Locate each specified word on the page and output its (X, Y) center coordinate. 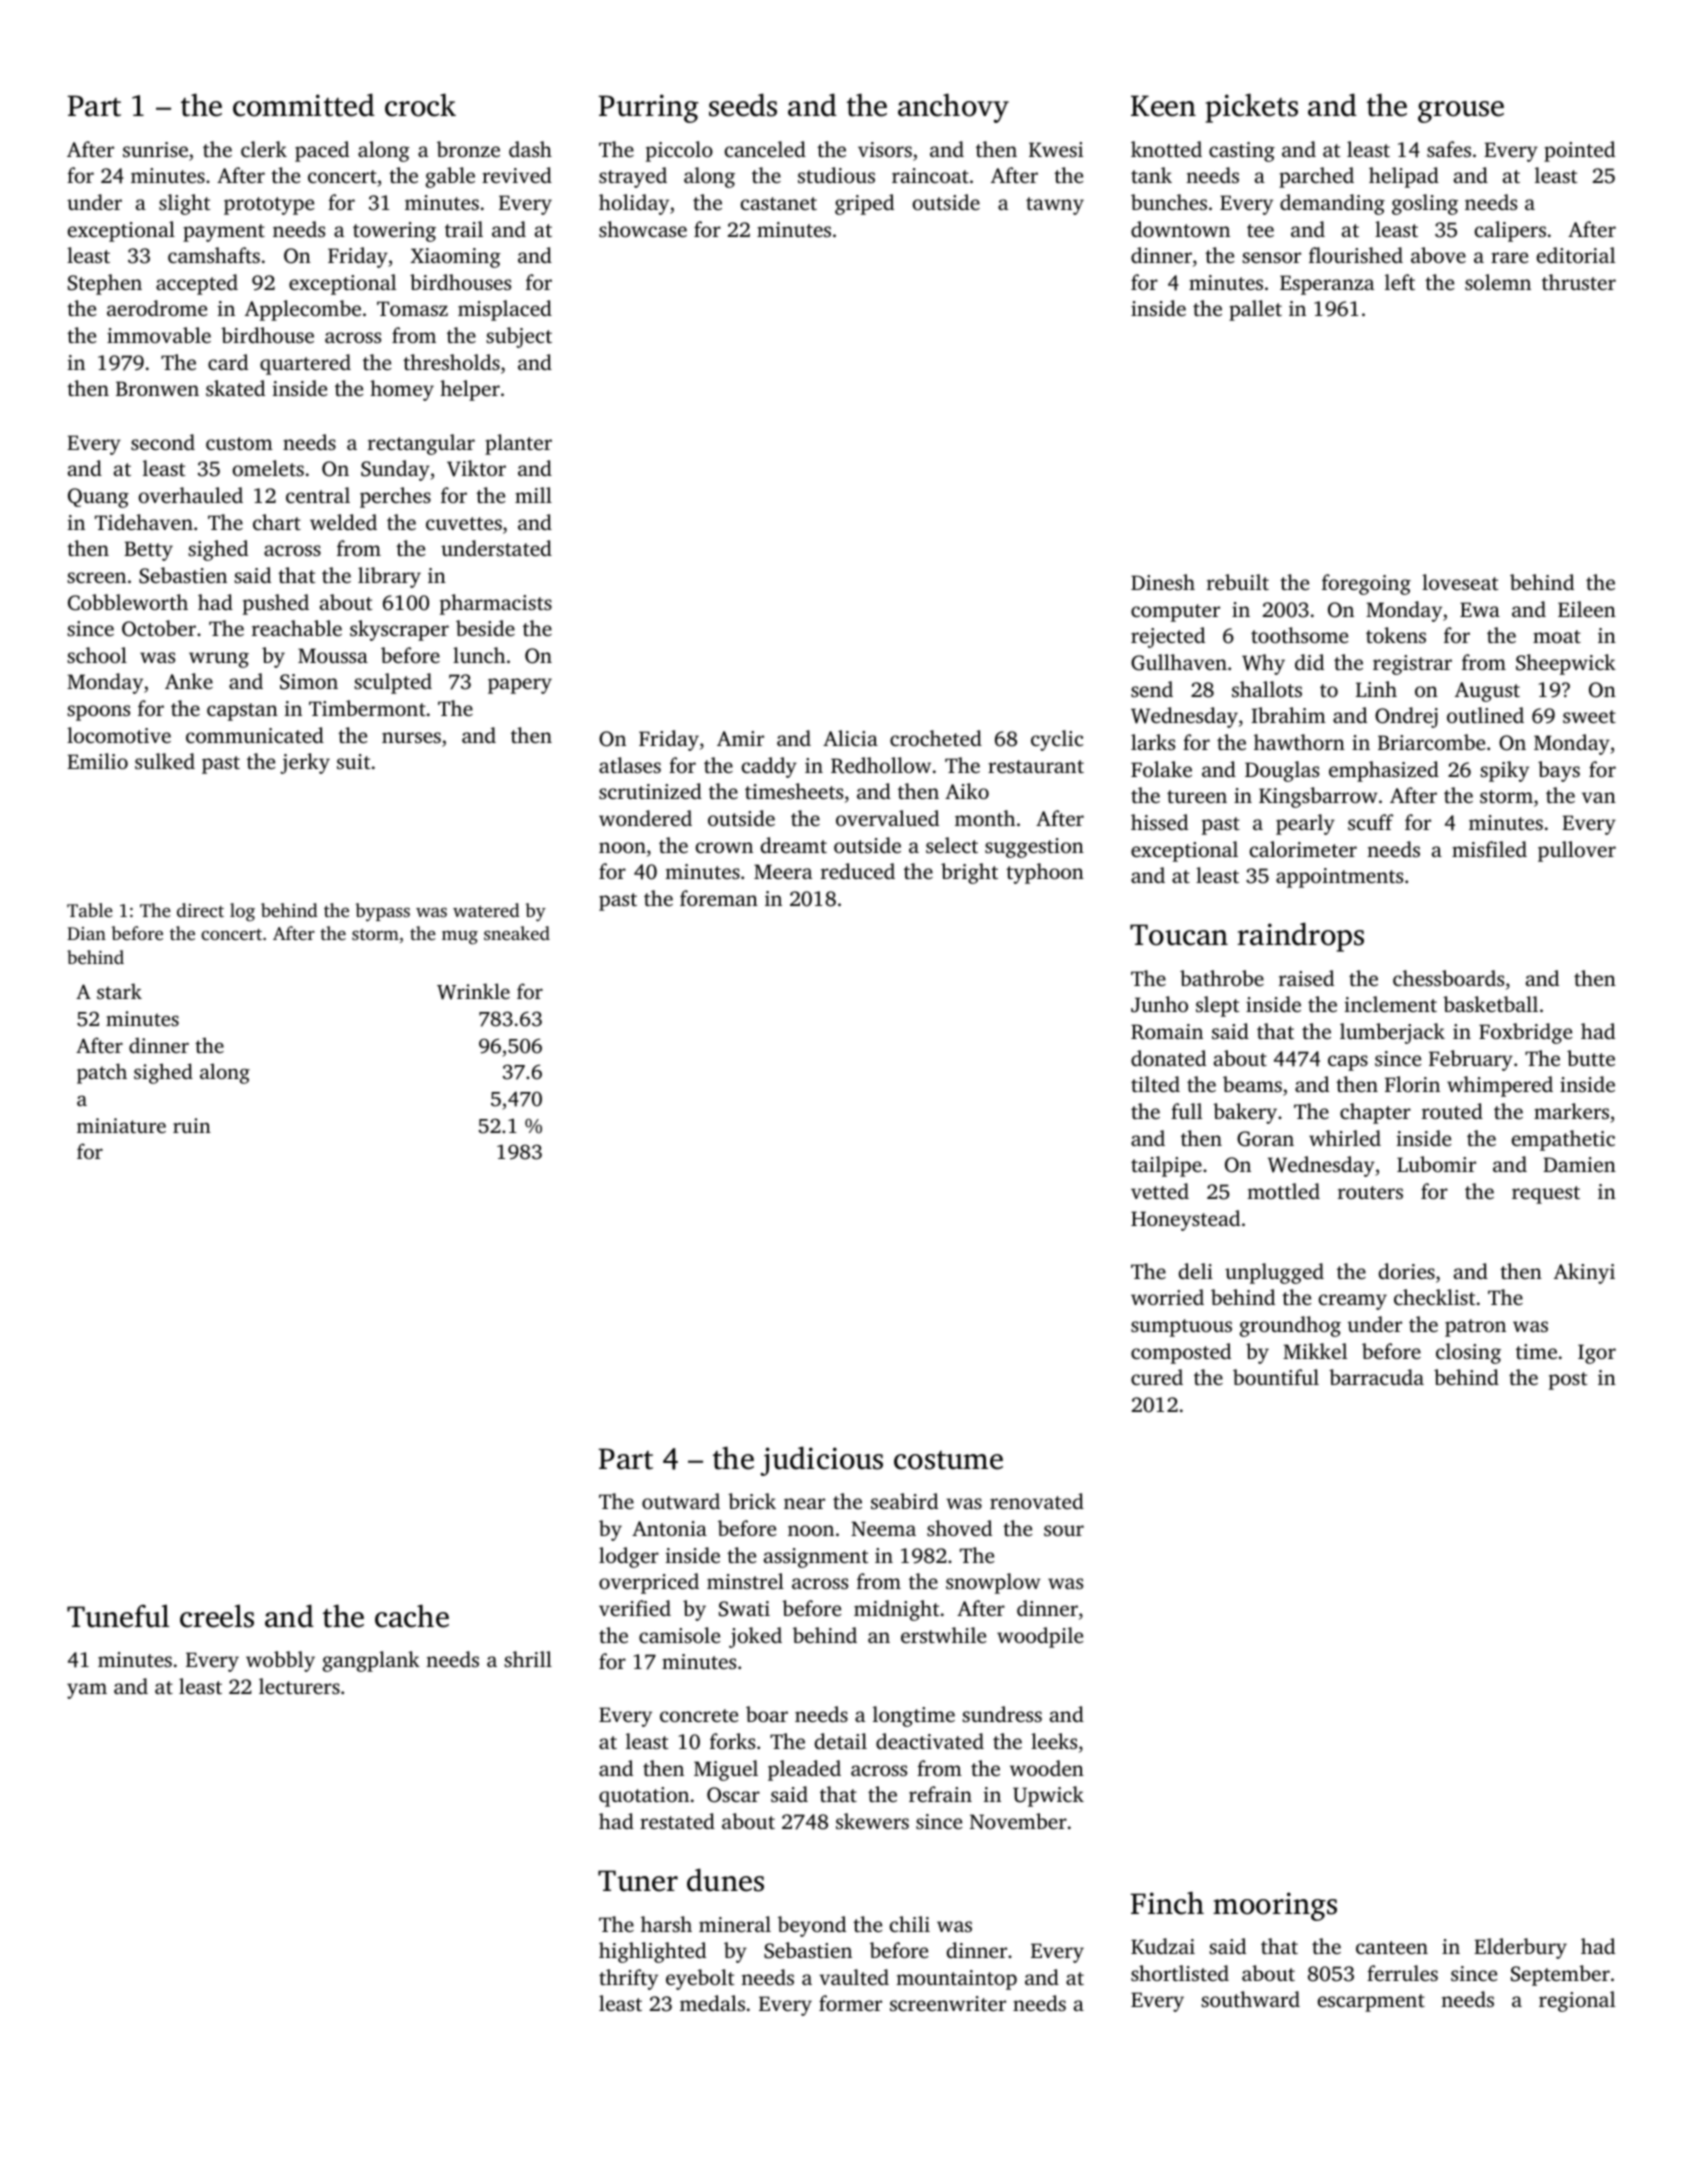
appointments (1339, 878)
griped (864, 204)
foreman (719, 898)
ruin (192, 1125)
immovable (159, 335)
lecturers (299, 1686)
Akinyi (1584, 1273)
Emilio (97, 761)
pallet (1255, 310)
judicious (821, 1461)
